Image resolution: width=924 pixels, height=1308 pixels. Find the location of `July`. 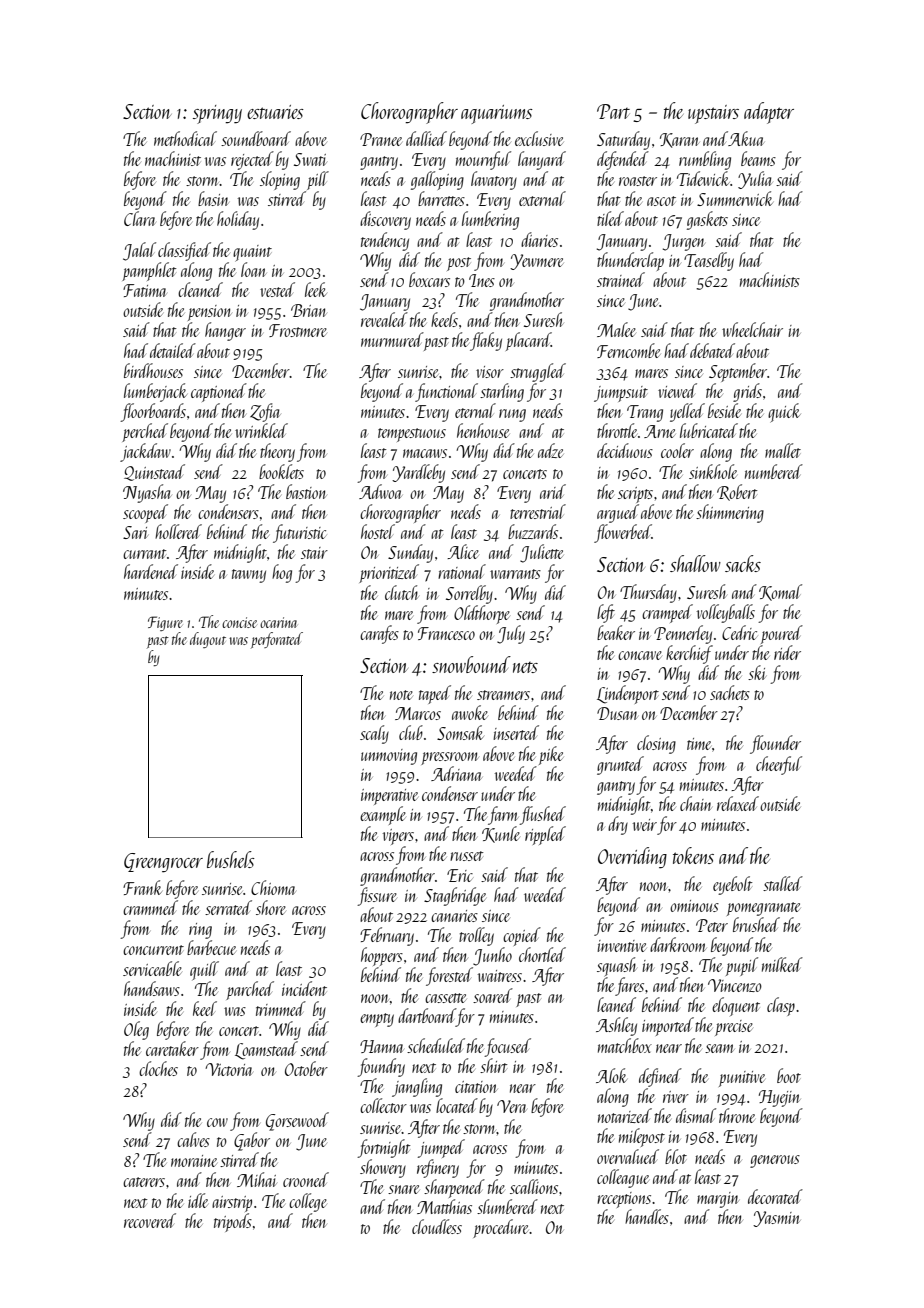

July is located at coordinates (511, 634).
